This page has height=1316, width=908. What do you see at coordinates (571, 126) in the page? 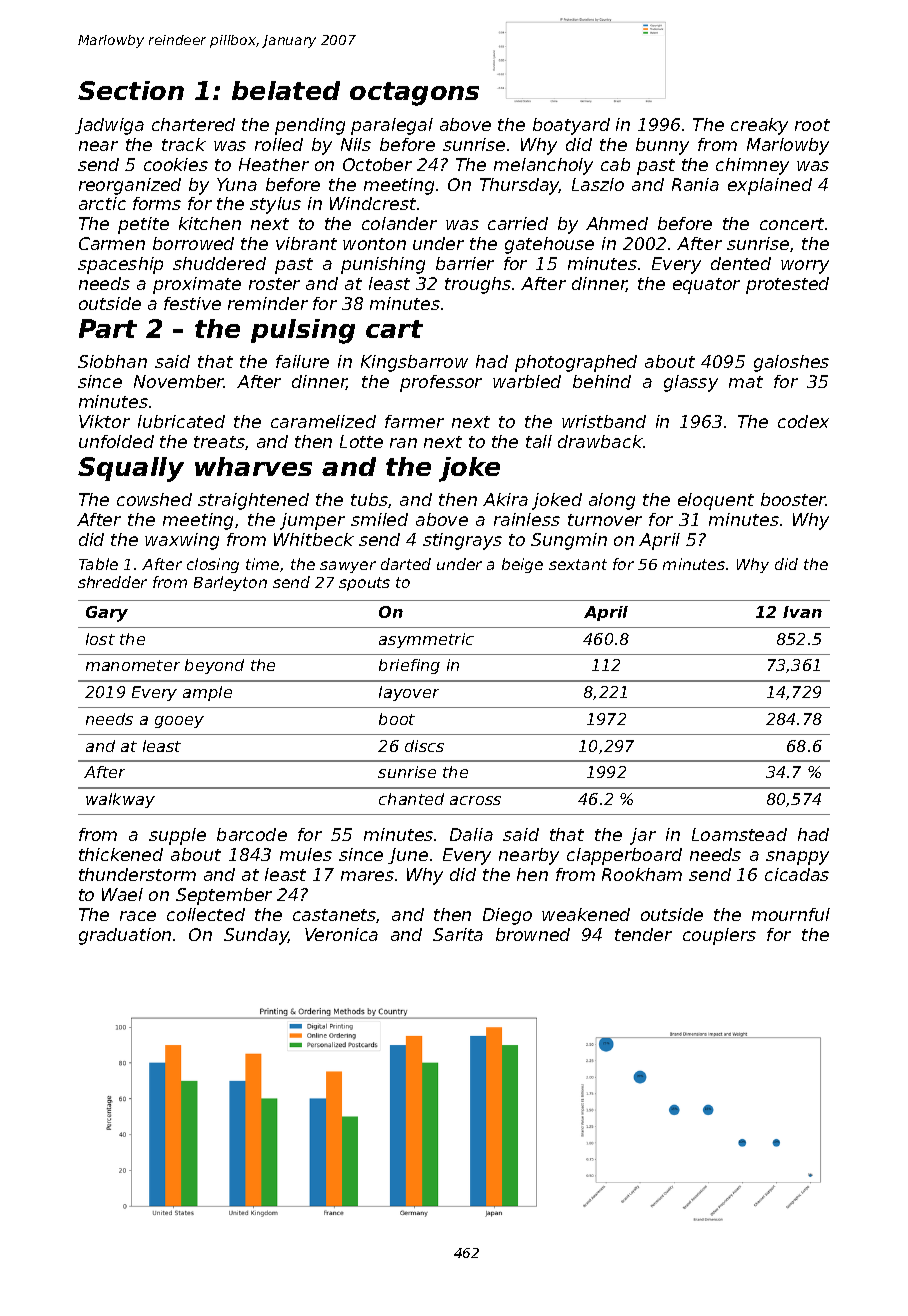
I see `boatyard` at bounding box center [571, 126].
